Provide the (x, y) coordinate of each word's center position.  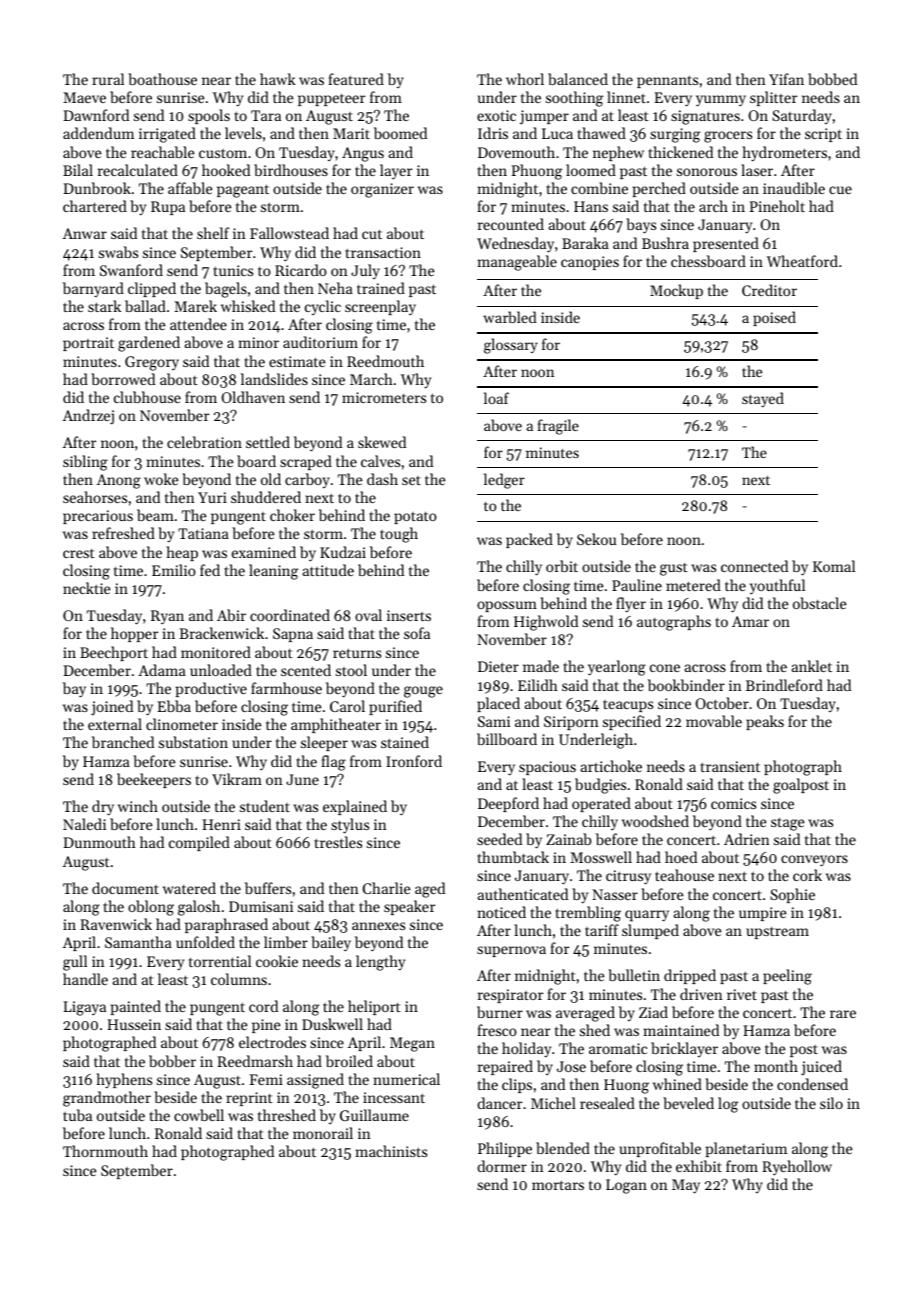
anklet (812, 666)
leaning (273, 572)
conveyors (814, 861)
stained (405, 742)
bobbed (832, 79)
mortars (558, 1185)
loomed (591, 170)
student (265, 806)
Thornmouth (105, 1151)
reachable (163, 152)
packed (529, 540)
